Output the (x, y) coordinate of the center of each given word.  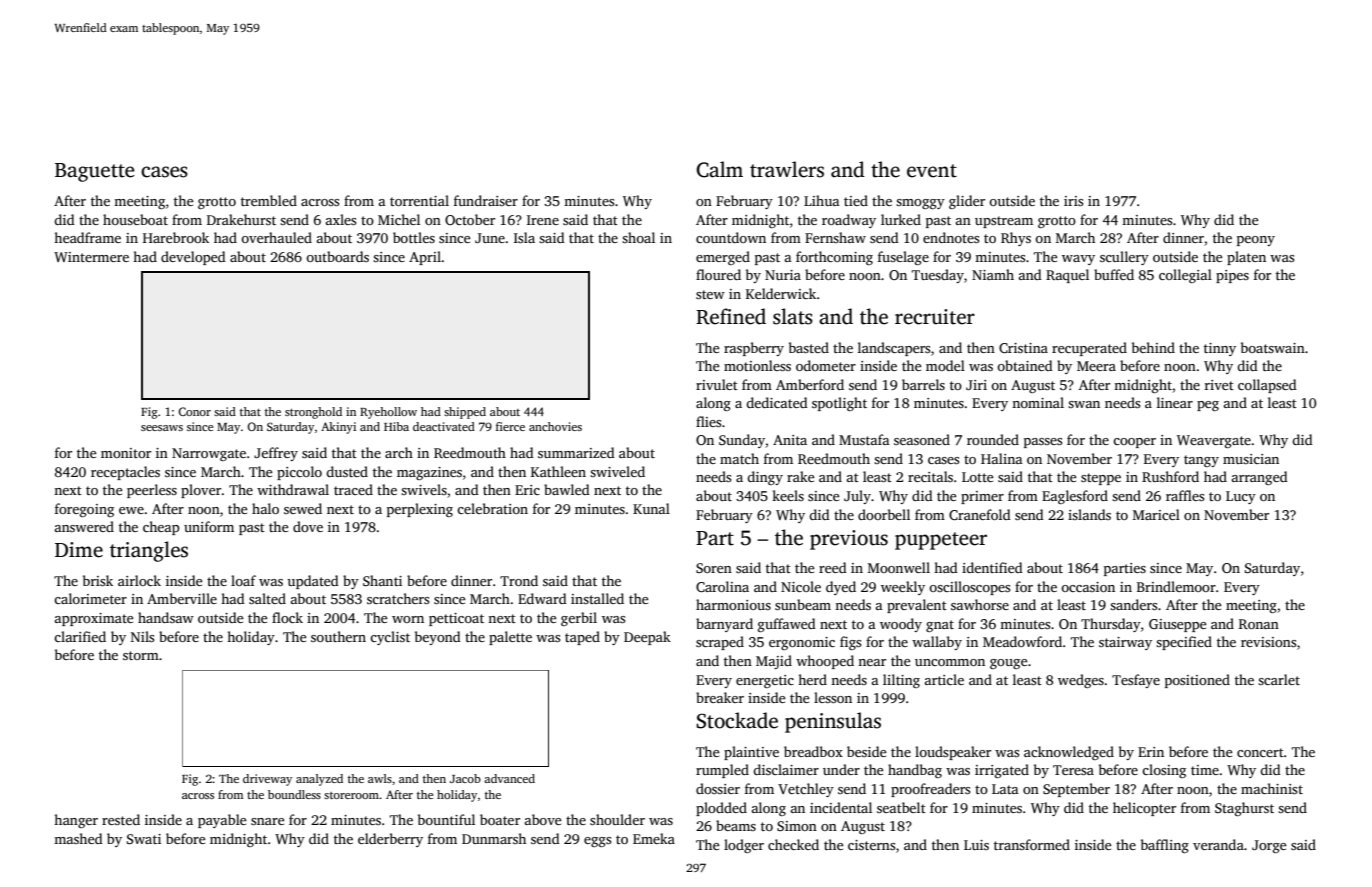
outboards (337, 256)
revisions (1268, 642)
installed (597, 598)
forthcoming (834, 258)
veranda (1218, 844)
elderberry (390, 840)
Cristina (1023, 348)
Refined (731, 316)
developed (193, 258)
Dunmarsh (494, 838)
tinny (1220, 349)
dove (308, 526)
